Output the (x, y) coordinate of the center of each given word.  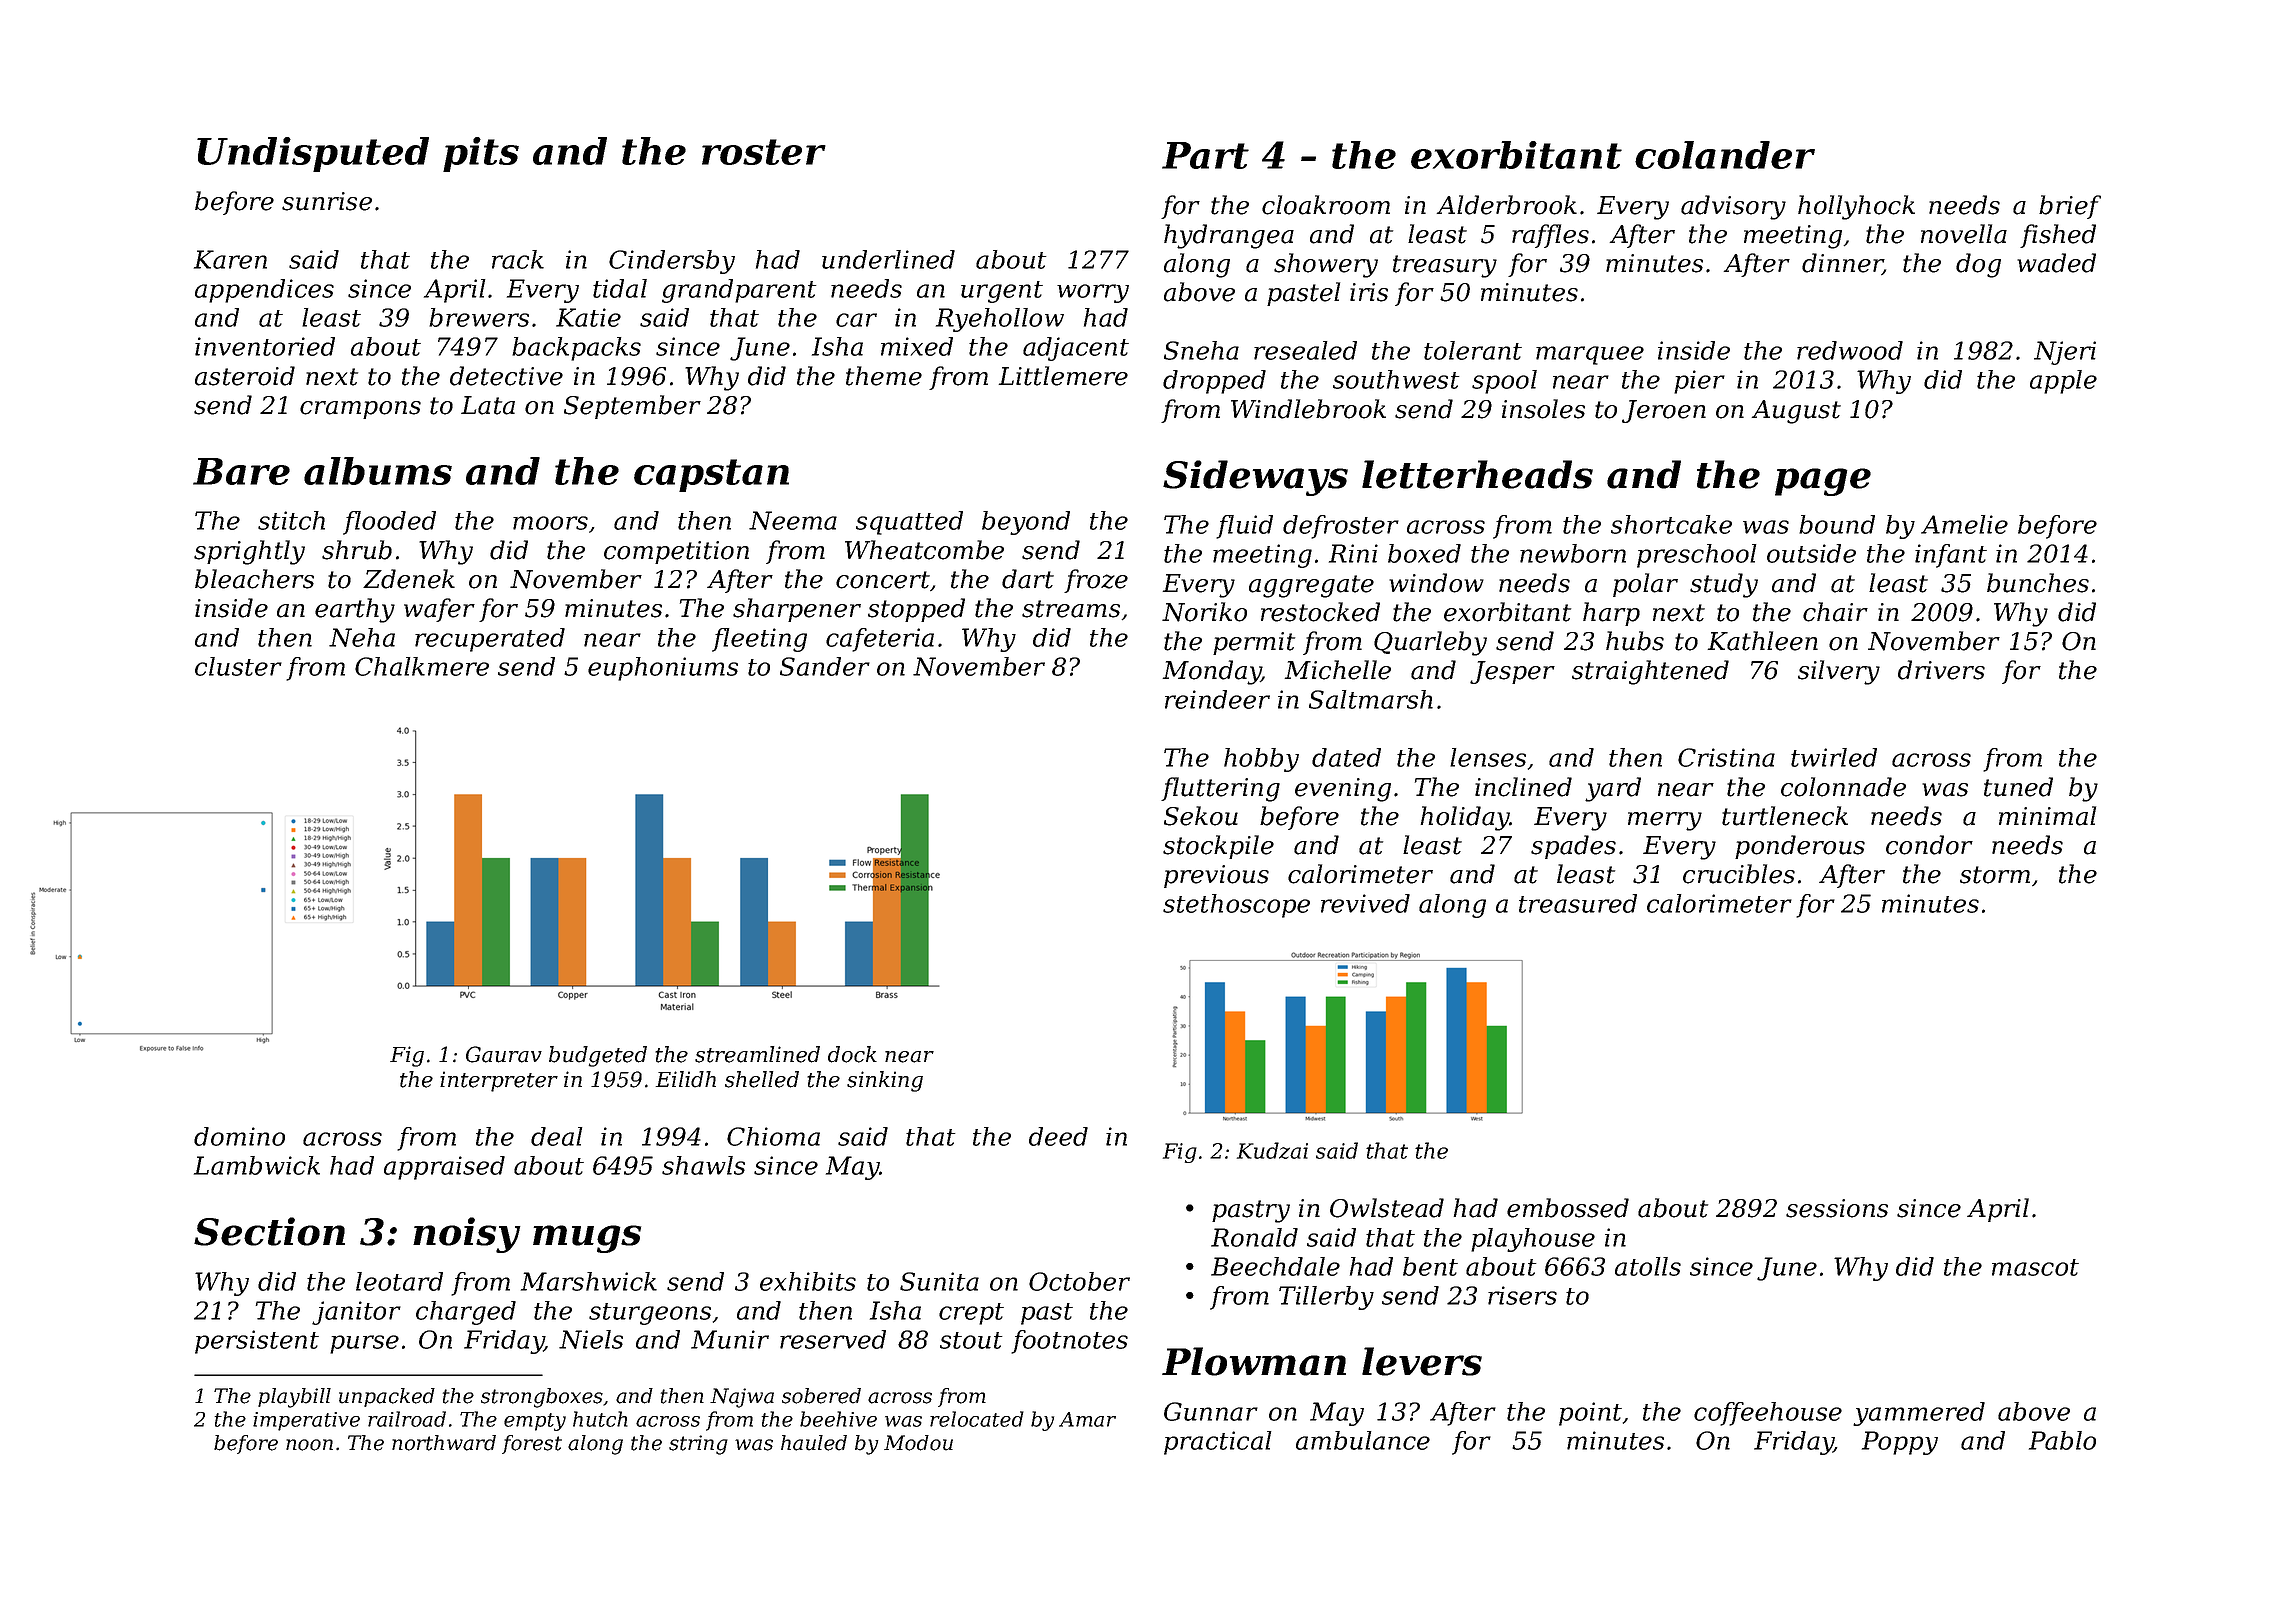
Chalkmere (422, 666)
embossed (1568, 1208)
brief (2070, 207)
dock (852, 1054)
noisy (467, 1235)
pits (481, 154)
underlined (888, 259)
